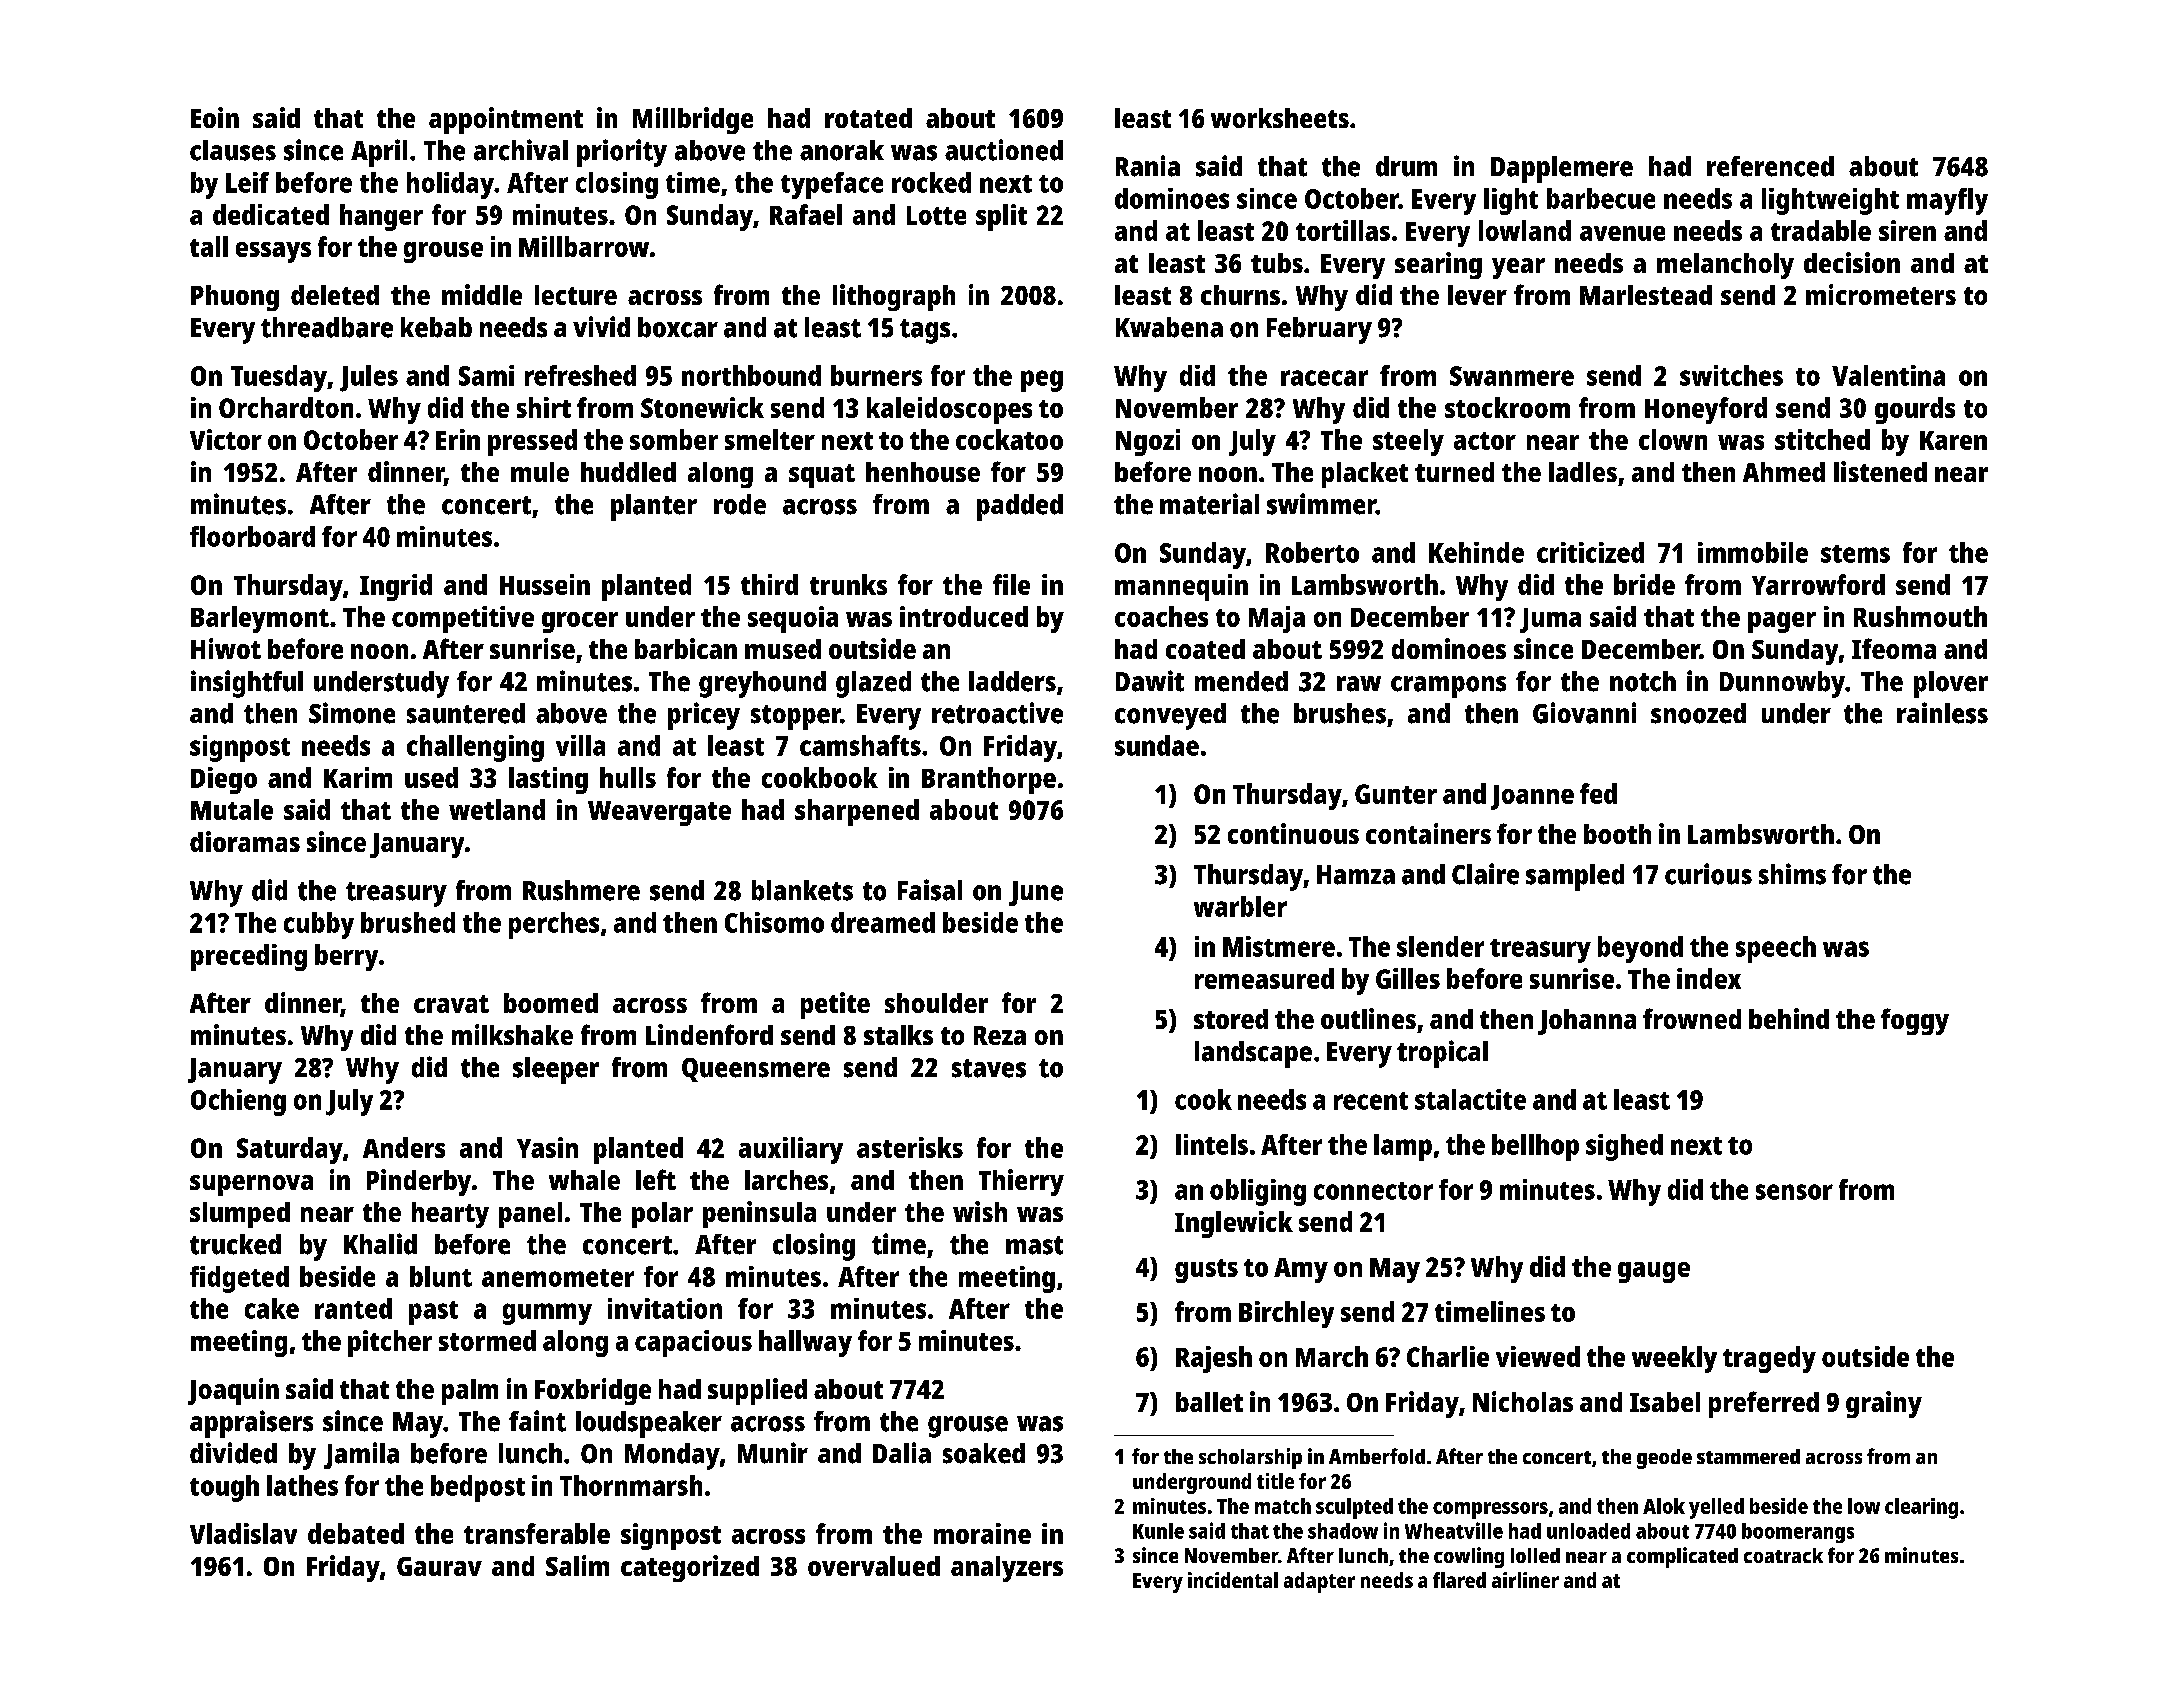 This image has height=1683, width=2178. Describe the element at coordinates (506, 120) in the image. I see `appointment` at that location.
